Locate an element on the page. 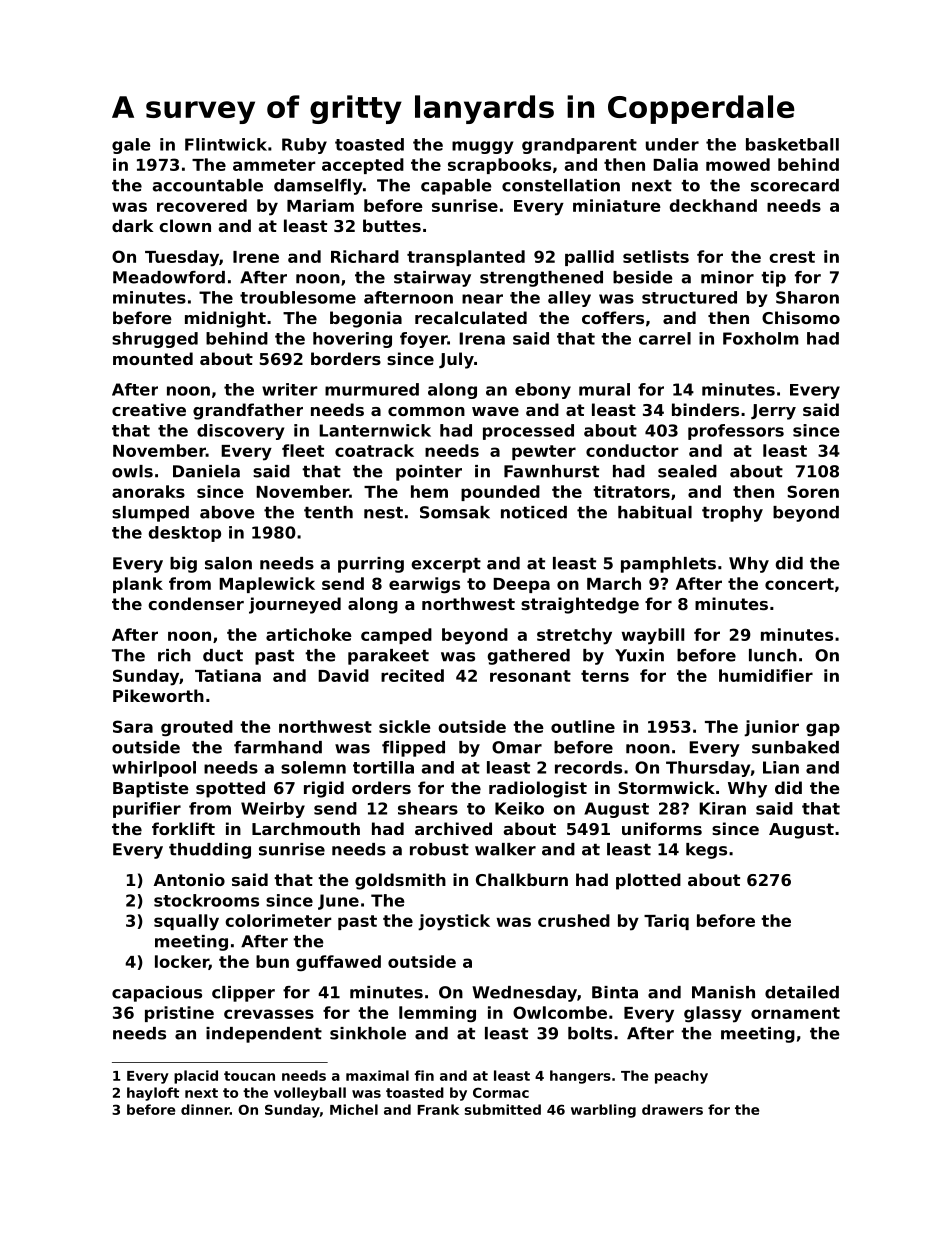  junior is located at coordinates (771, 728).
